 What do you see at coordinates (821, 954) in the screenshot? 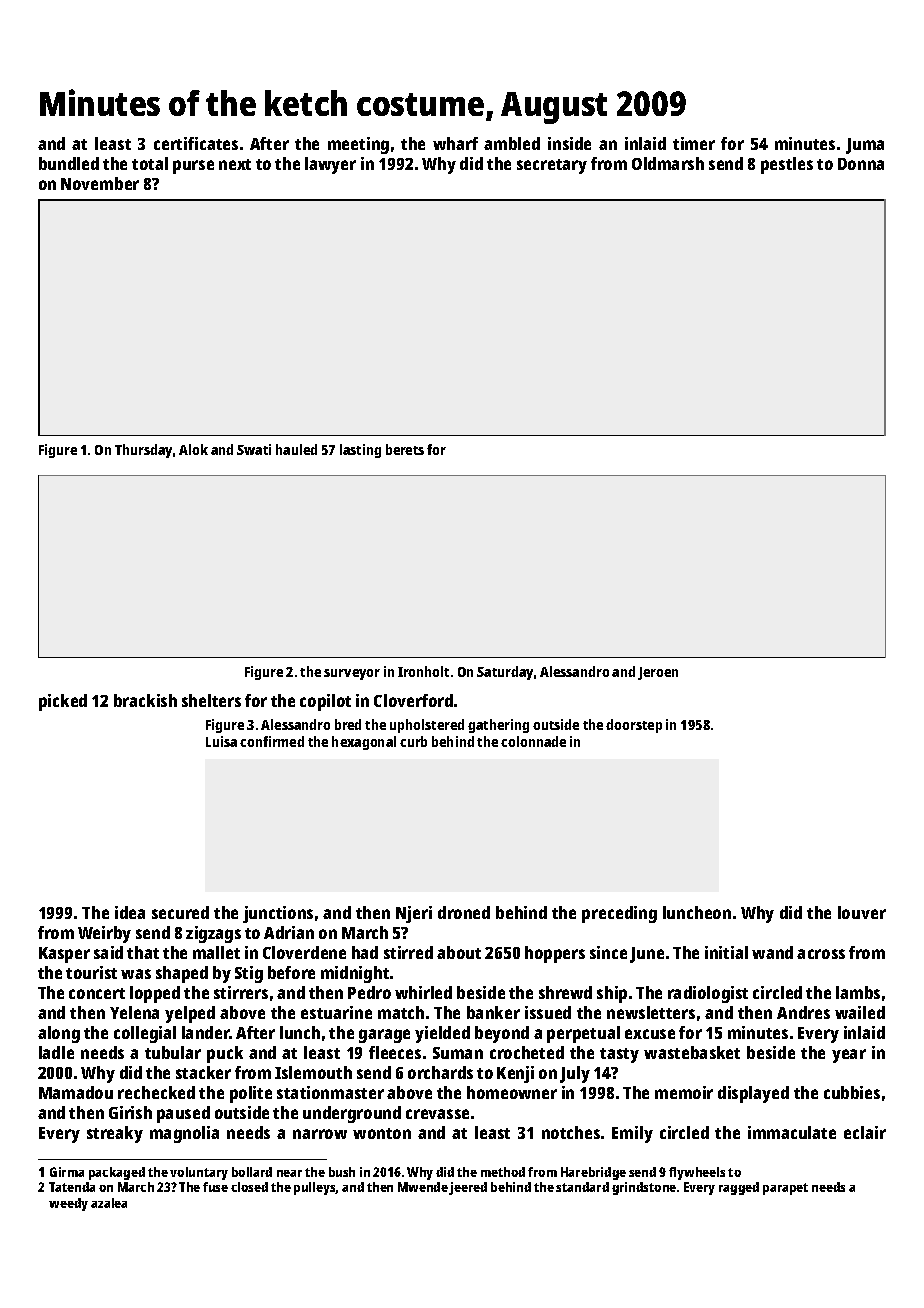
I see `across` at bounding box center [821, 954].
